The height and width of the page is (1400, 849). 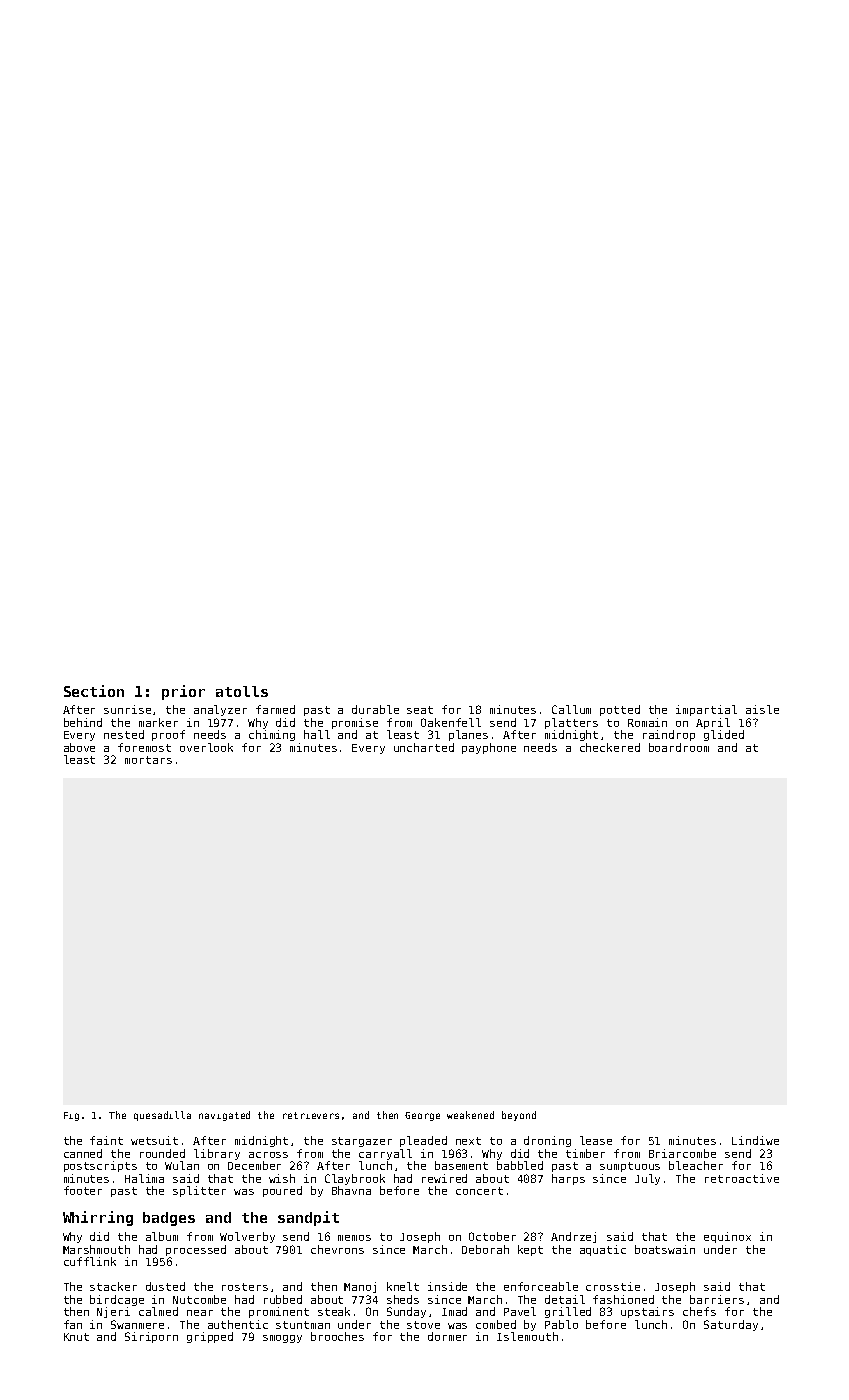 I want to click on Bhavna, so click(x=351, y=1190).
